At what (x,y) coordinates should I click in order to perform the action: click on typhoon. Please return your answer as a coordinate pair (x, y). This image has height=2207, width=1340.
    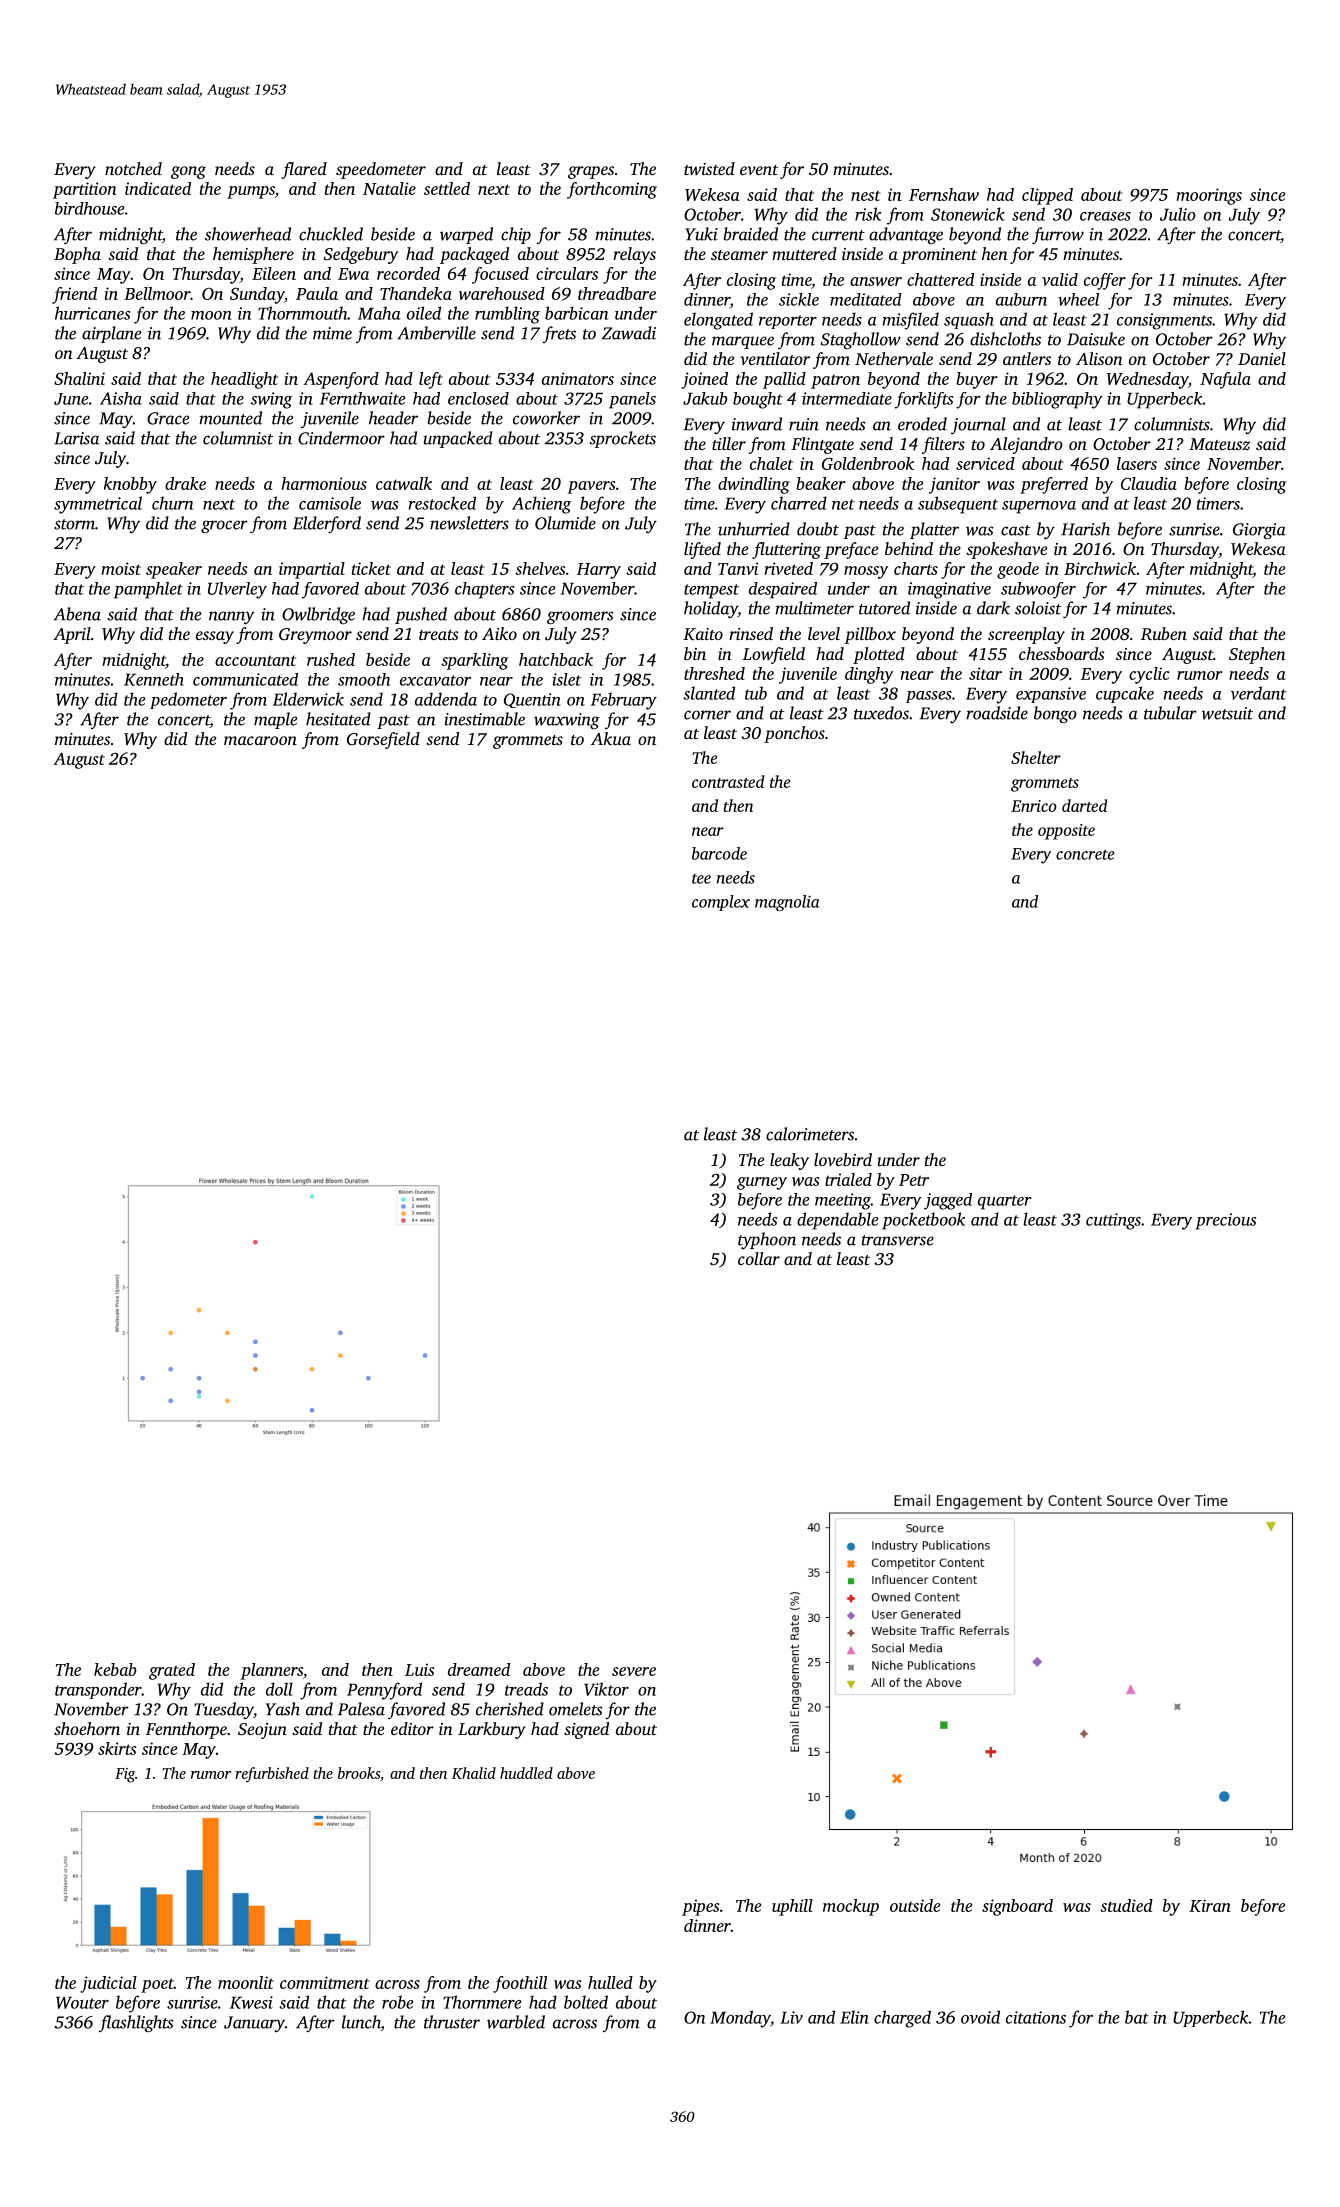
    Looking at the image, I should click on (767, 1240).
